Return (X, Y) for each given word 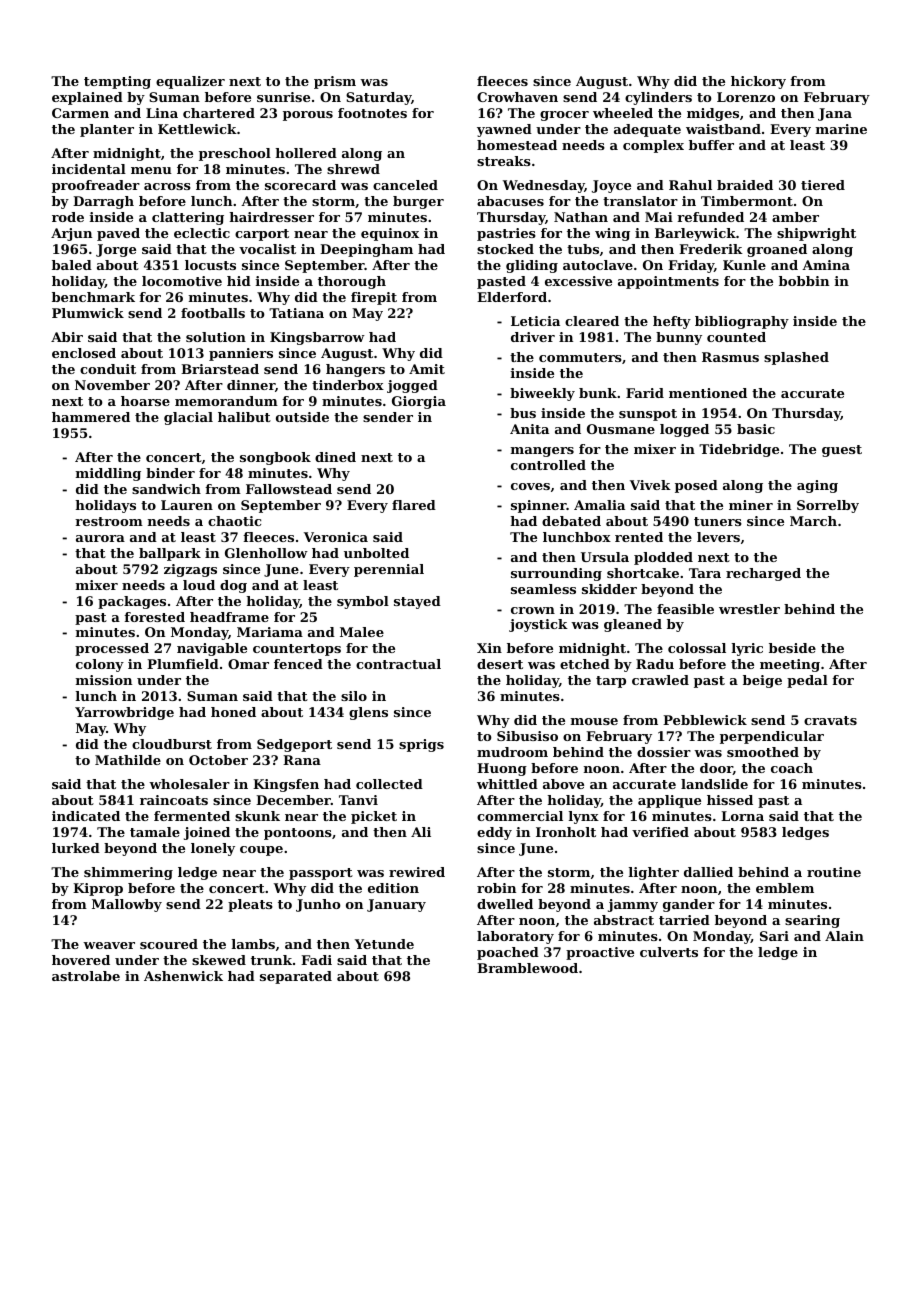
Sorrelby (828, 506)
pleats (250, 905)
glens (368, 713)
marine (841, 129)
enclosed (84, 353)
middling (108, 474)
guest (842, 451)
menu (151, 170)
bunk (598, 393)
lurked (76, 848)
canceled (405, 185)
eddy (494, 833)
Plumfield (183, 664)
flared (414, 505)
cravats (830, 720)
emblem (785, 888)
